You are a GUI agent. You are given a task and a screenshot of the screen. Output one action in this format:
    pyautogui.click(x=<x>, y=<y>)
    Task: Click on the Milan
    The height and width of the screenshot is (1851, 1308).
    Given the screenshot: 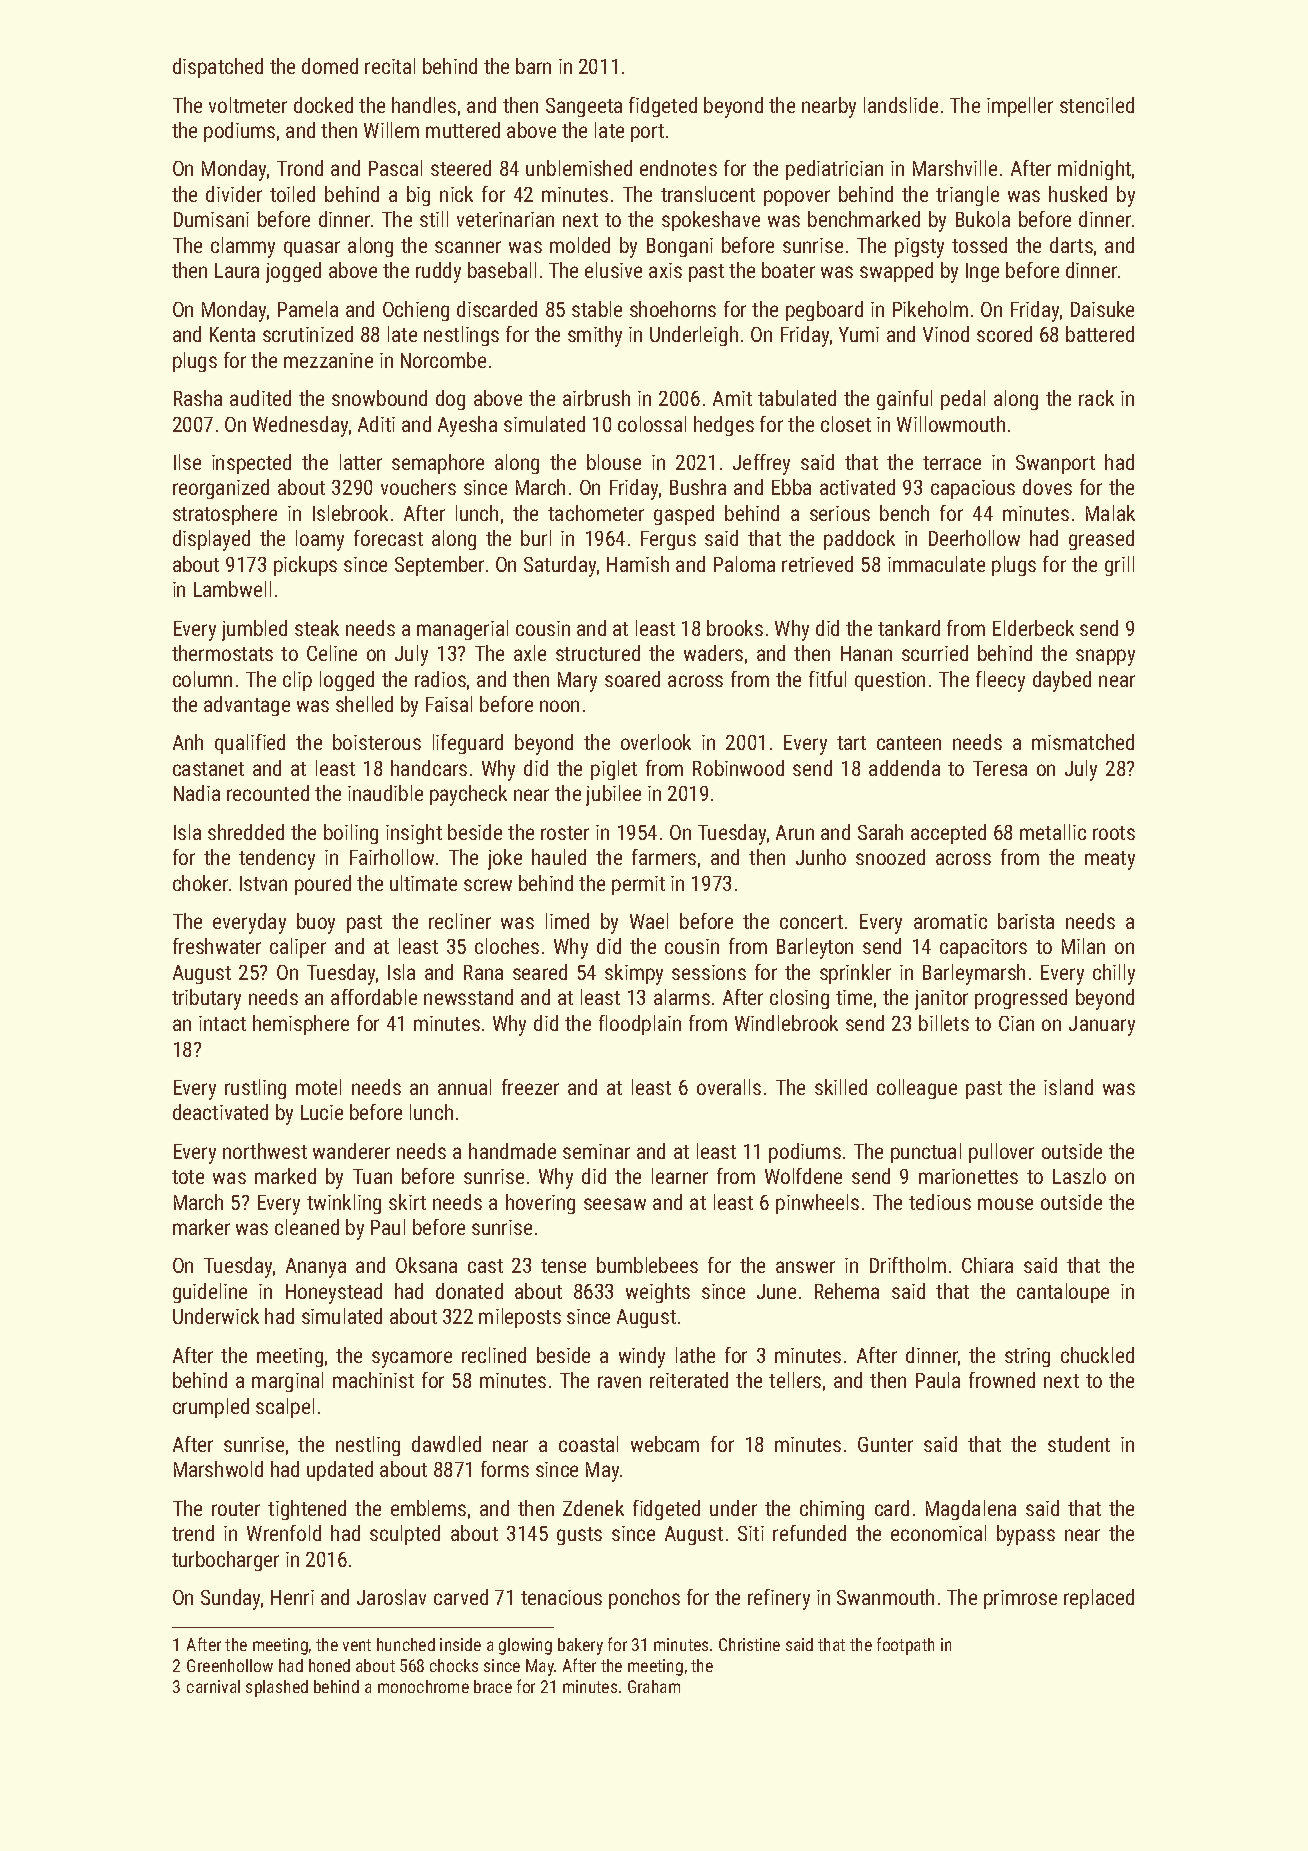 What is the action you would take?
    pyautogui.click(x=1083, y=946)
